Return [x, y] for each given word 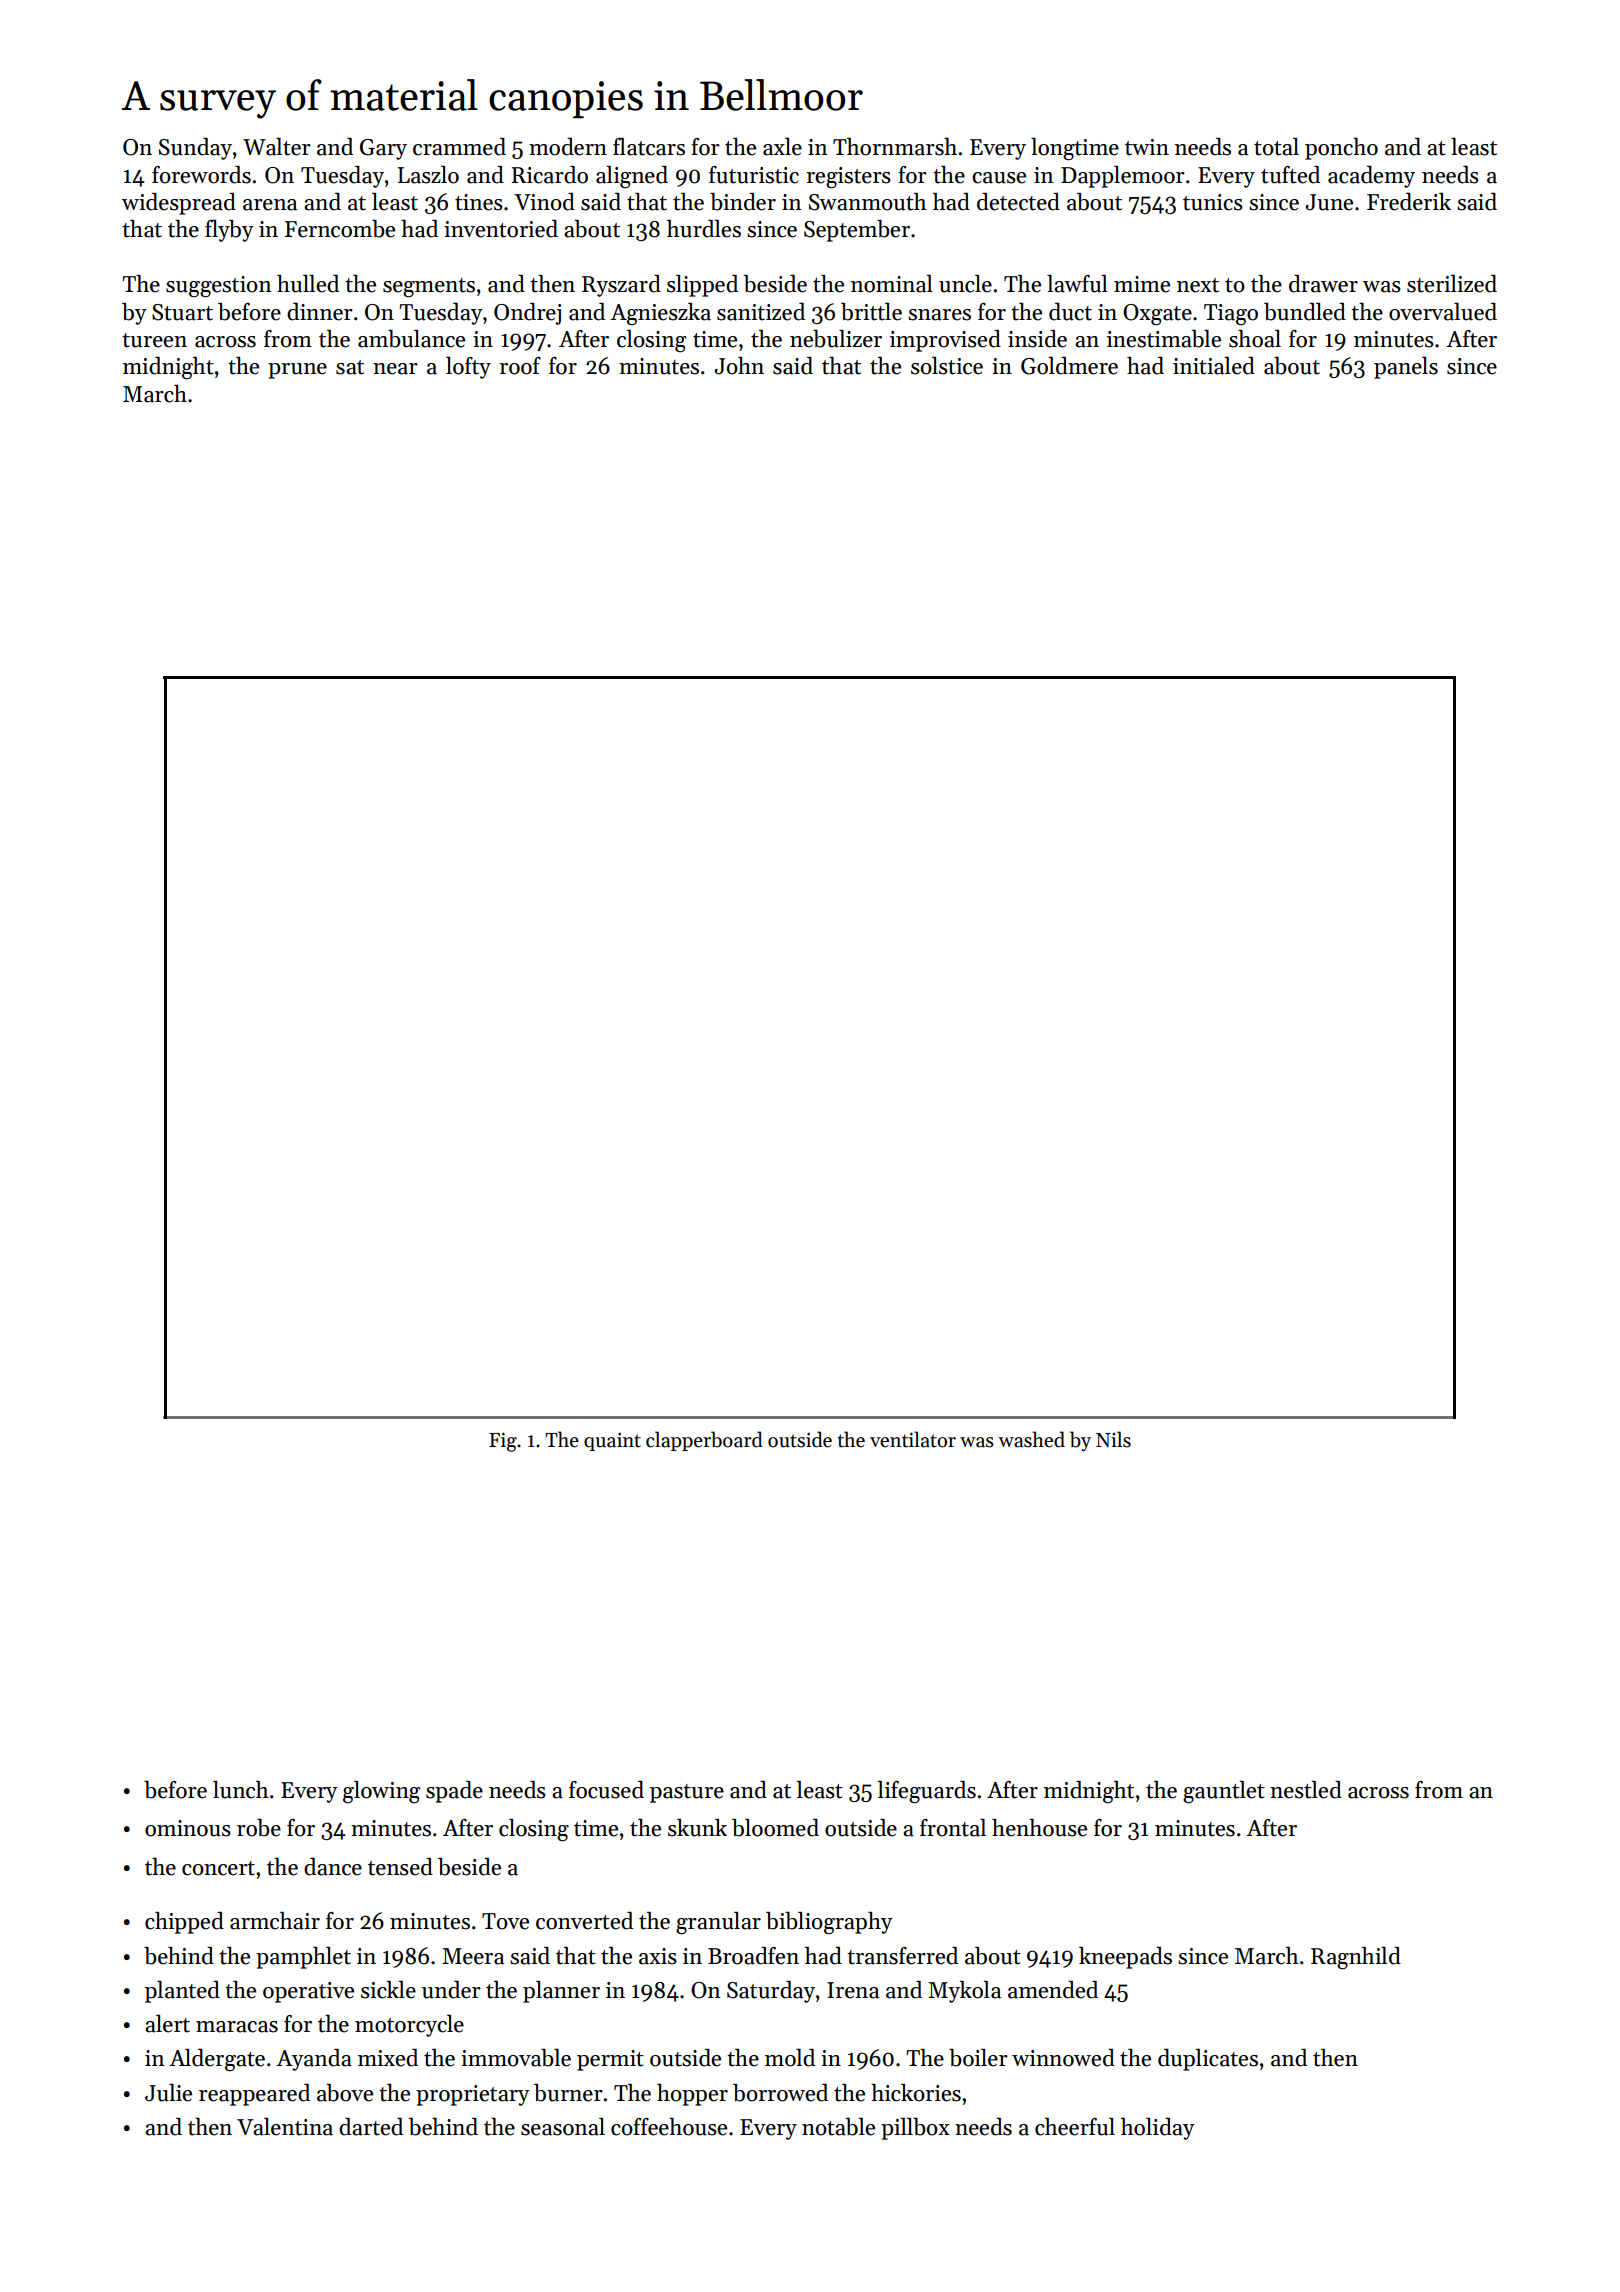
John [739, 366]
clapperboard [704, 1441]
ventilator [913, 1439]
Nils [1113, 1439]
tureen [154, 340]
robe [259, 1828]
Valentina [285, 2127]
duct [1070, 312]
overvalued [1443, 312]
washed [1031, 1439]
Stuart [182, 312]
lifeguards [927, 1792]
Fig [503, 1442]
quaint [612, 1441]
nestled [1306, 1790]
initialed [1214, 366]
